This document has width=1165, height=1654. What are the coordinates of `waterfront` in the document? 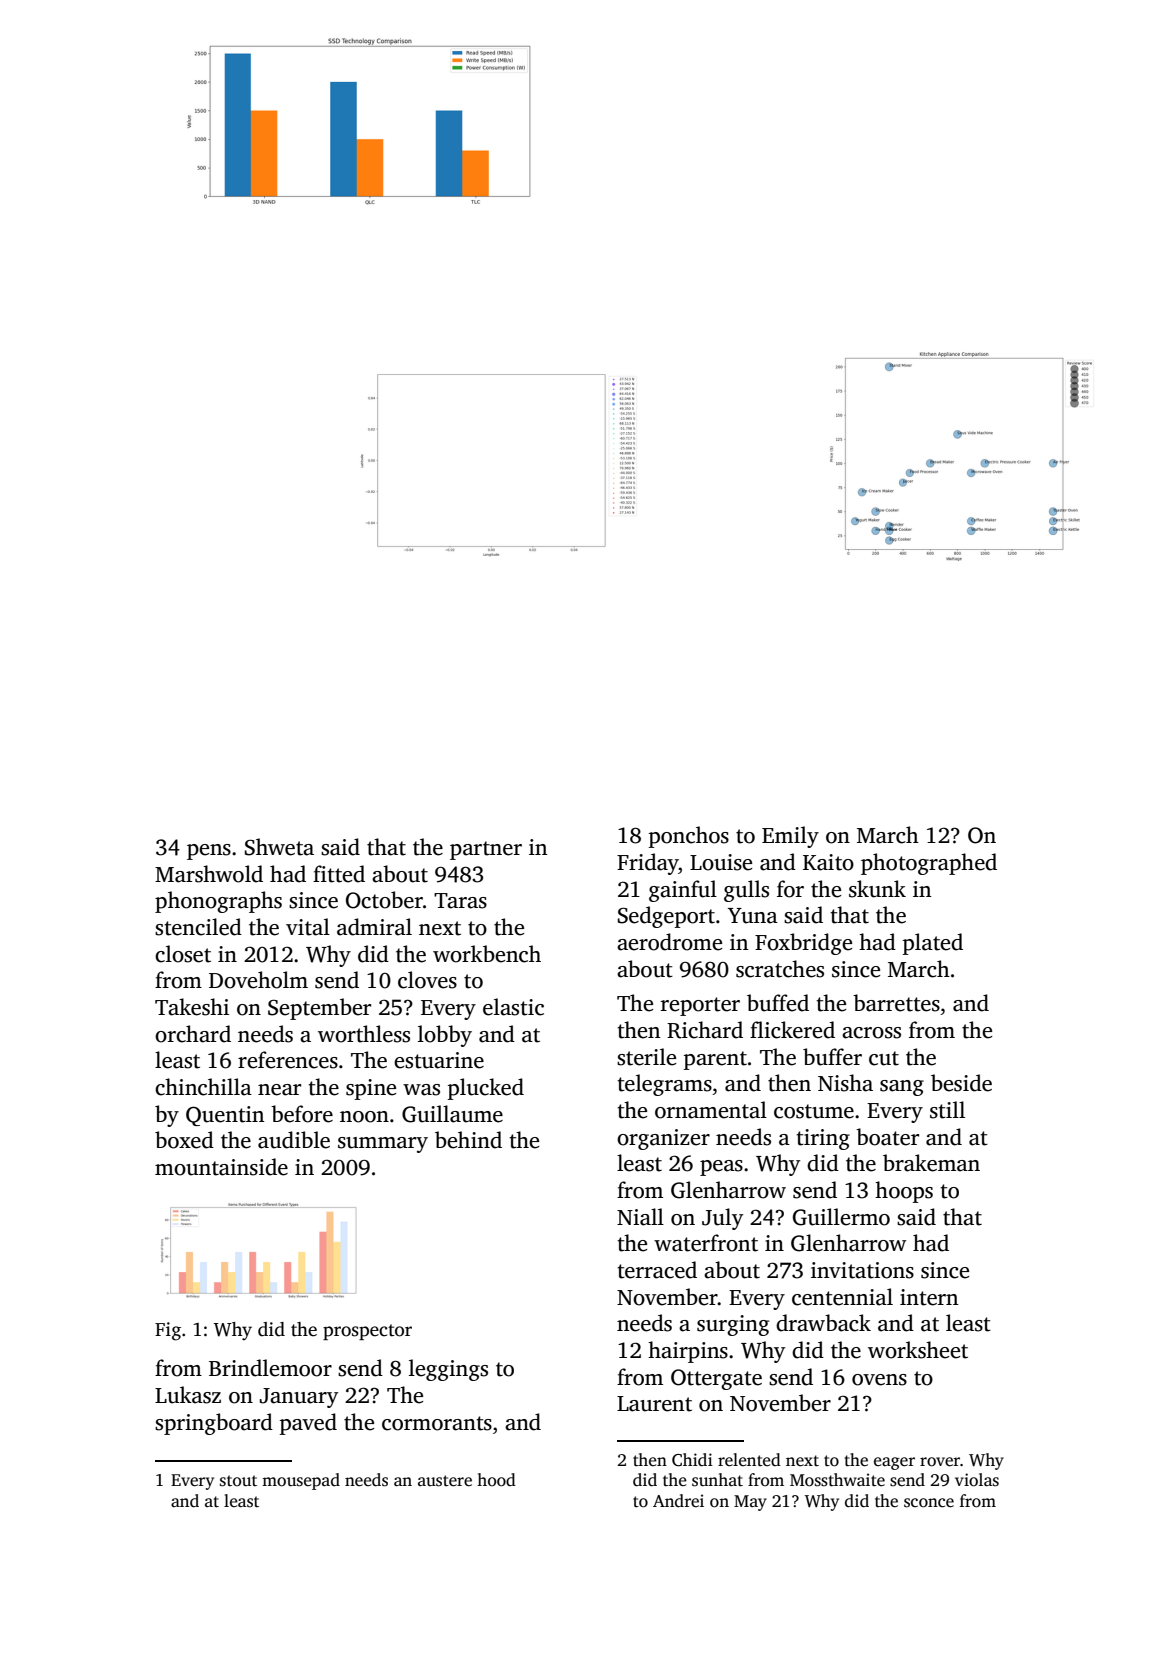 It's located at (706, 1243).
